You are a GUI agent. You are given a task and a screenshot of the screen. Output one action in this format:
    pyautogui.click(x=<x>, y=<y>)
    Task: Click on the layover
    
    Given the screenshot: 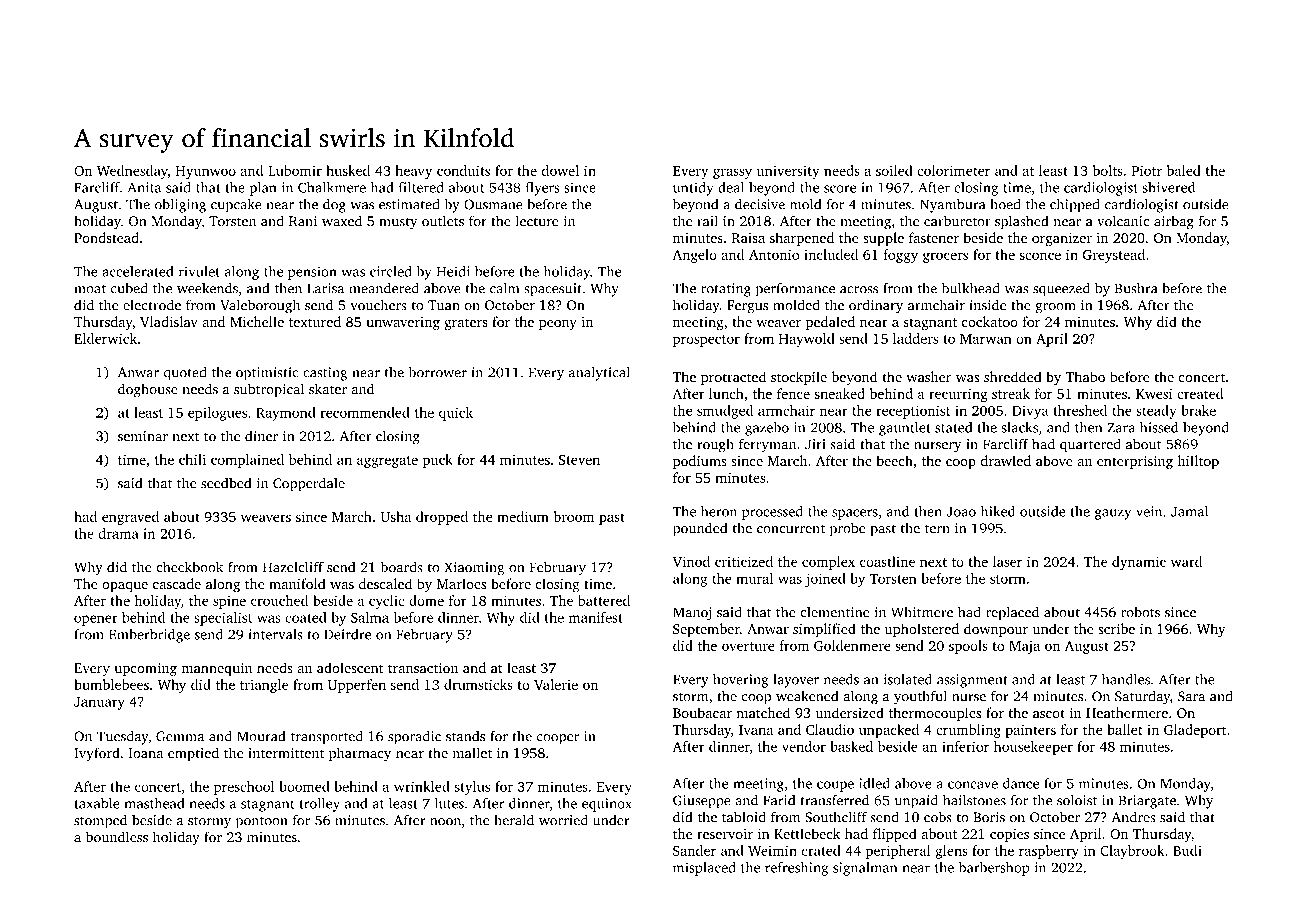 What is the action you would take?
    pyautogui.click(x=796, y=681)
